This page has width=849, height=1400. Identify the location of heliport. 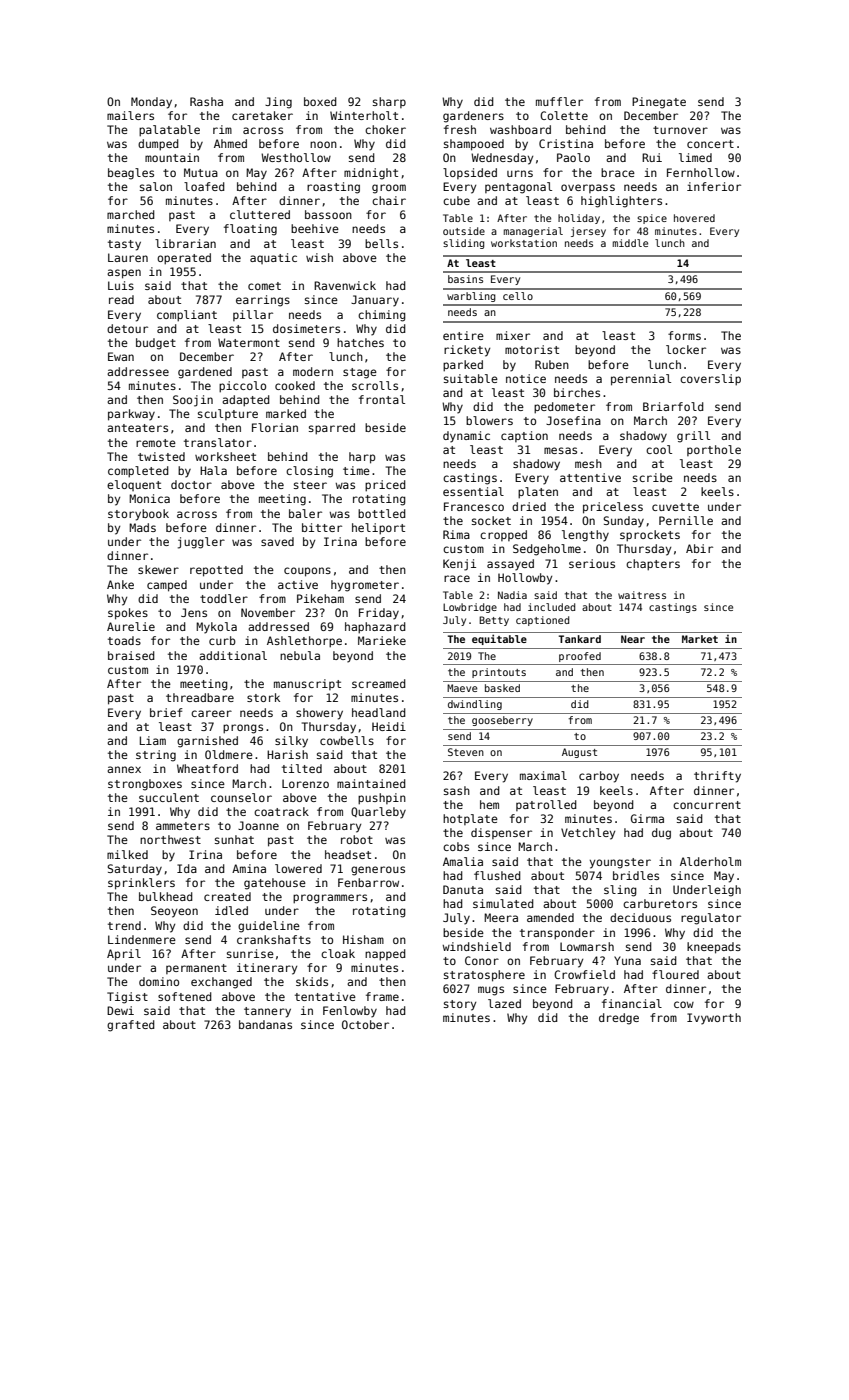
(378, 529).
